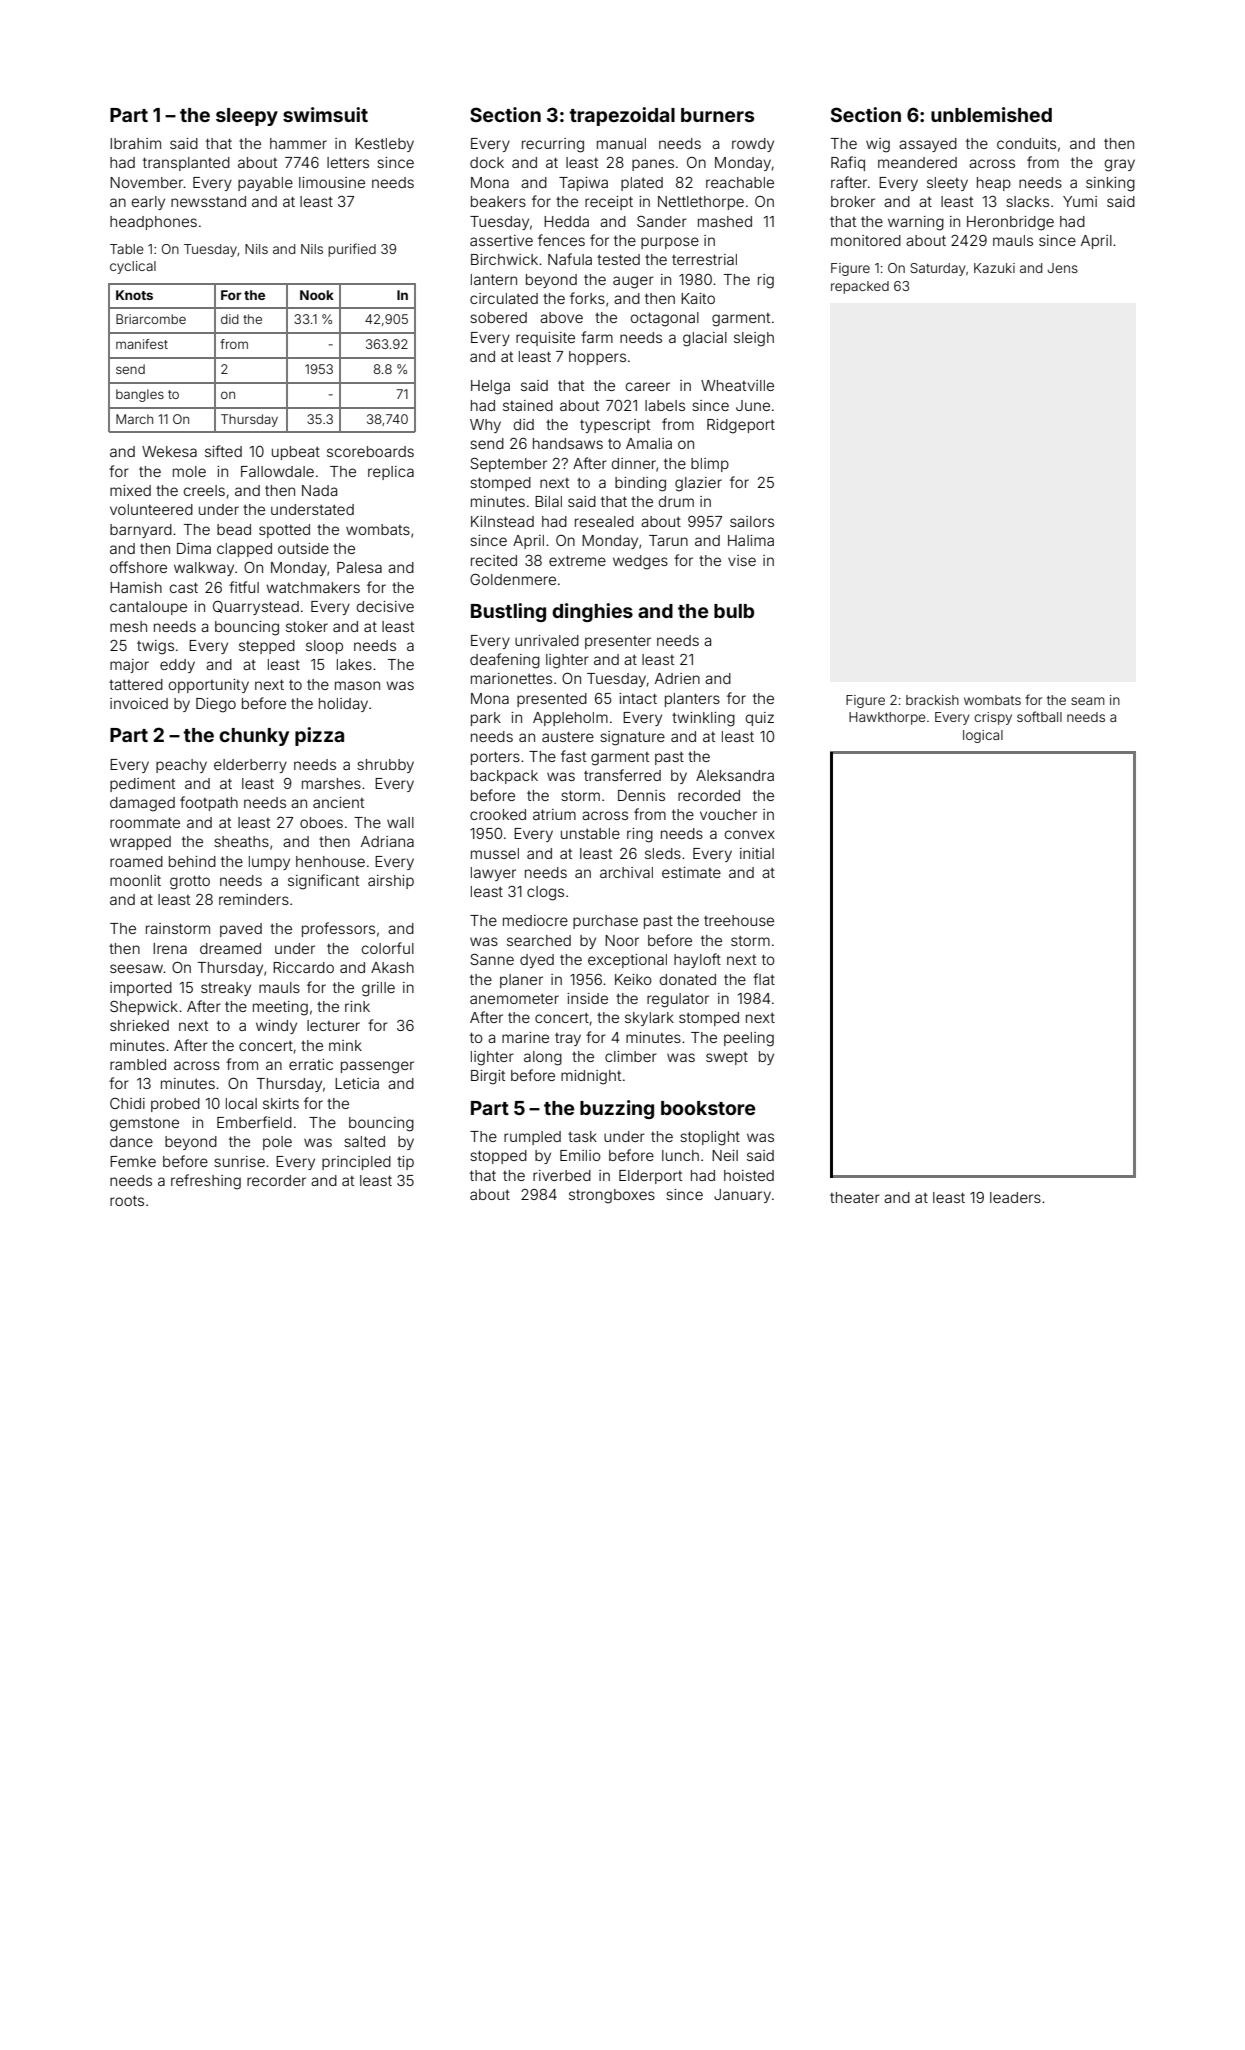 Image resolution: width=1245 pixels, height=2050 pixels. I want to click on strongboxes, so click(612, 1196).
